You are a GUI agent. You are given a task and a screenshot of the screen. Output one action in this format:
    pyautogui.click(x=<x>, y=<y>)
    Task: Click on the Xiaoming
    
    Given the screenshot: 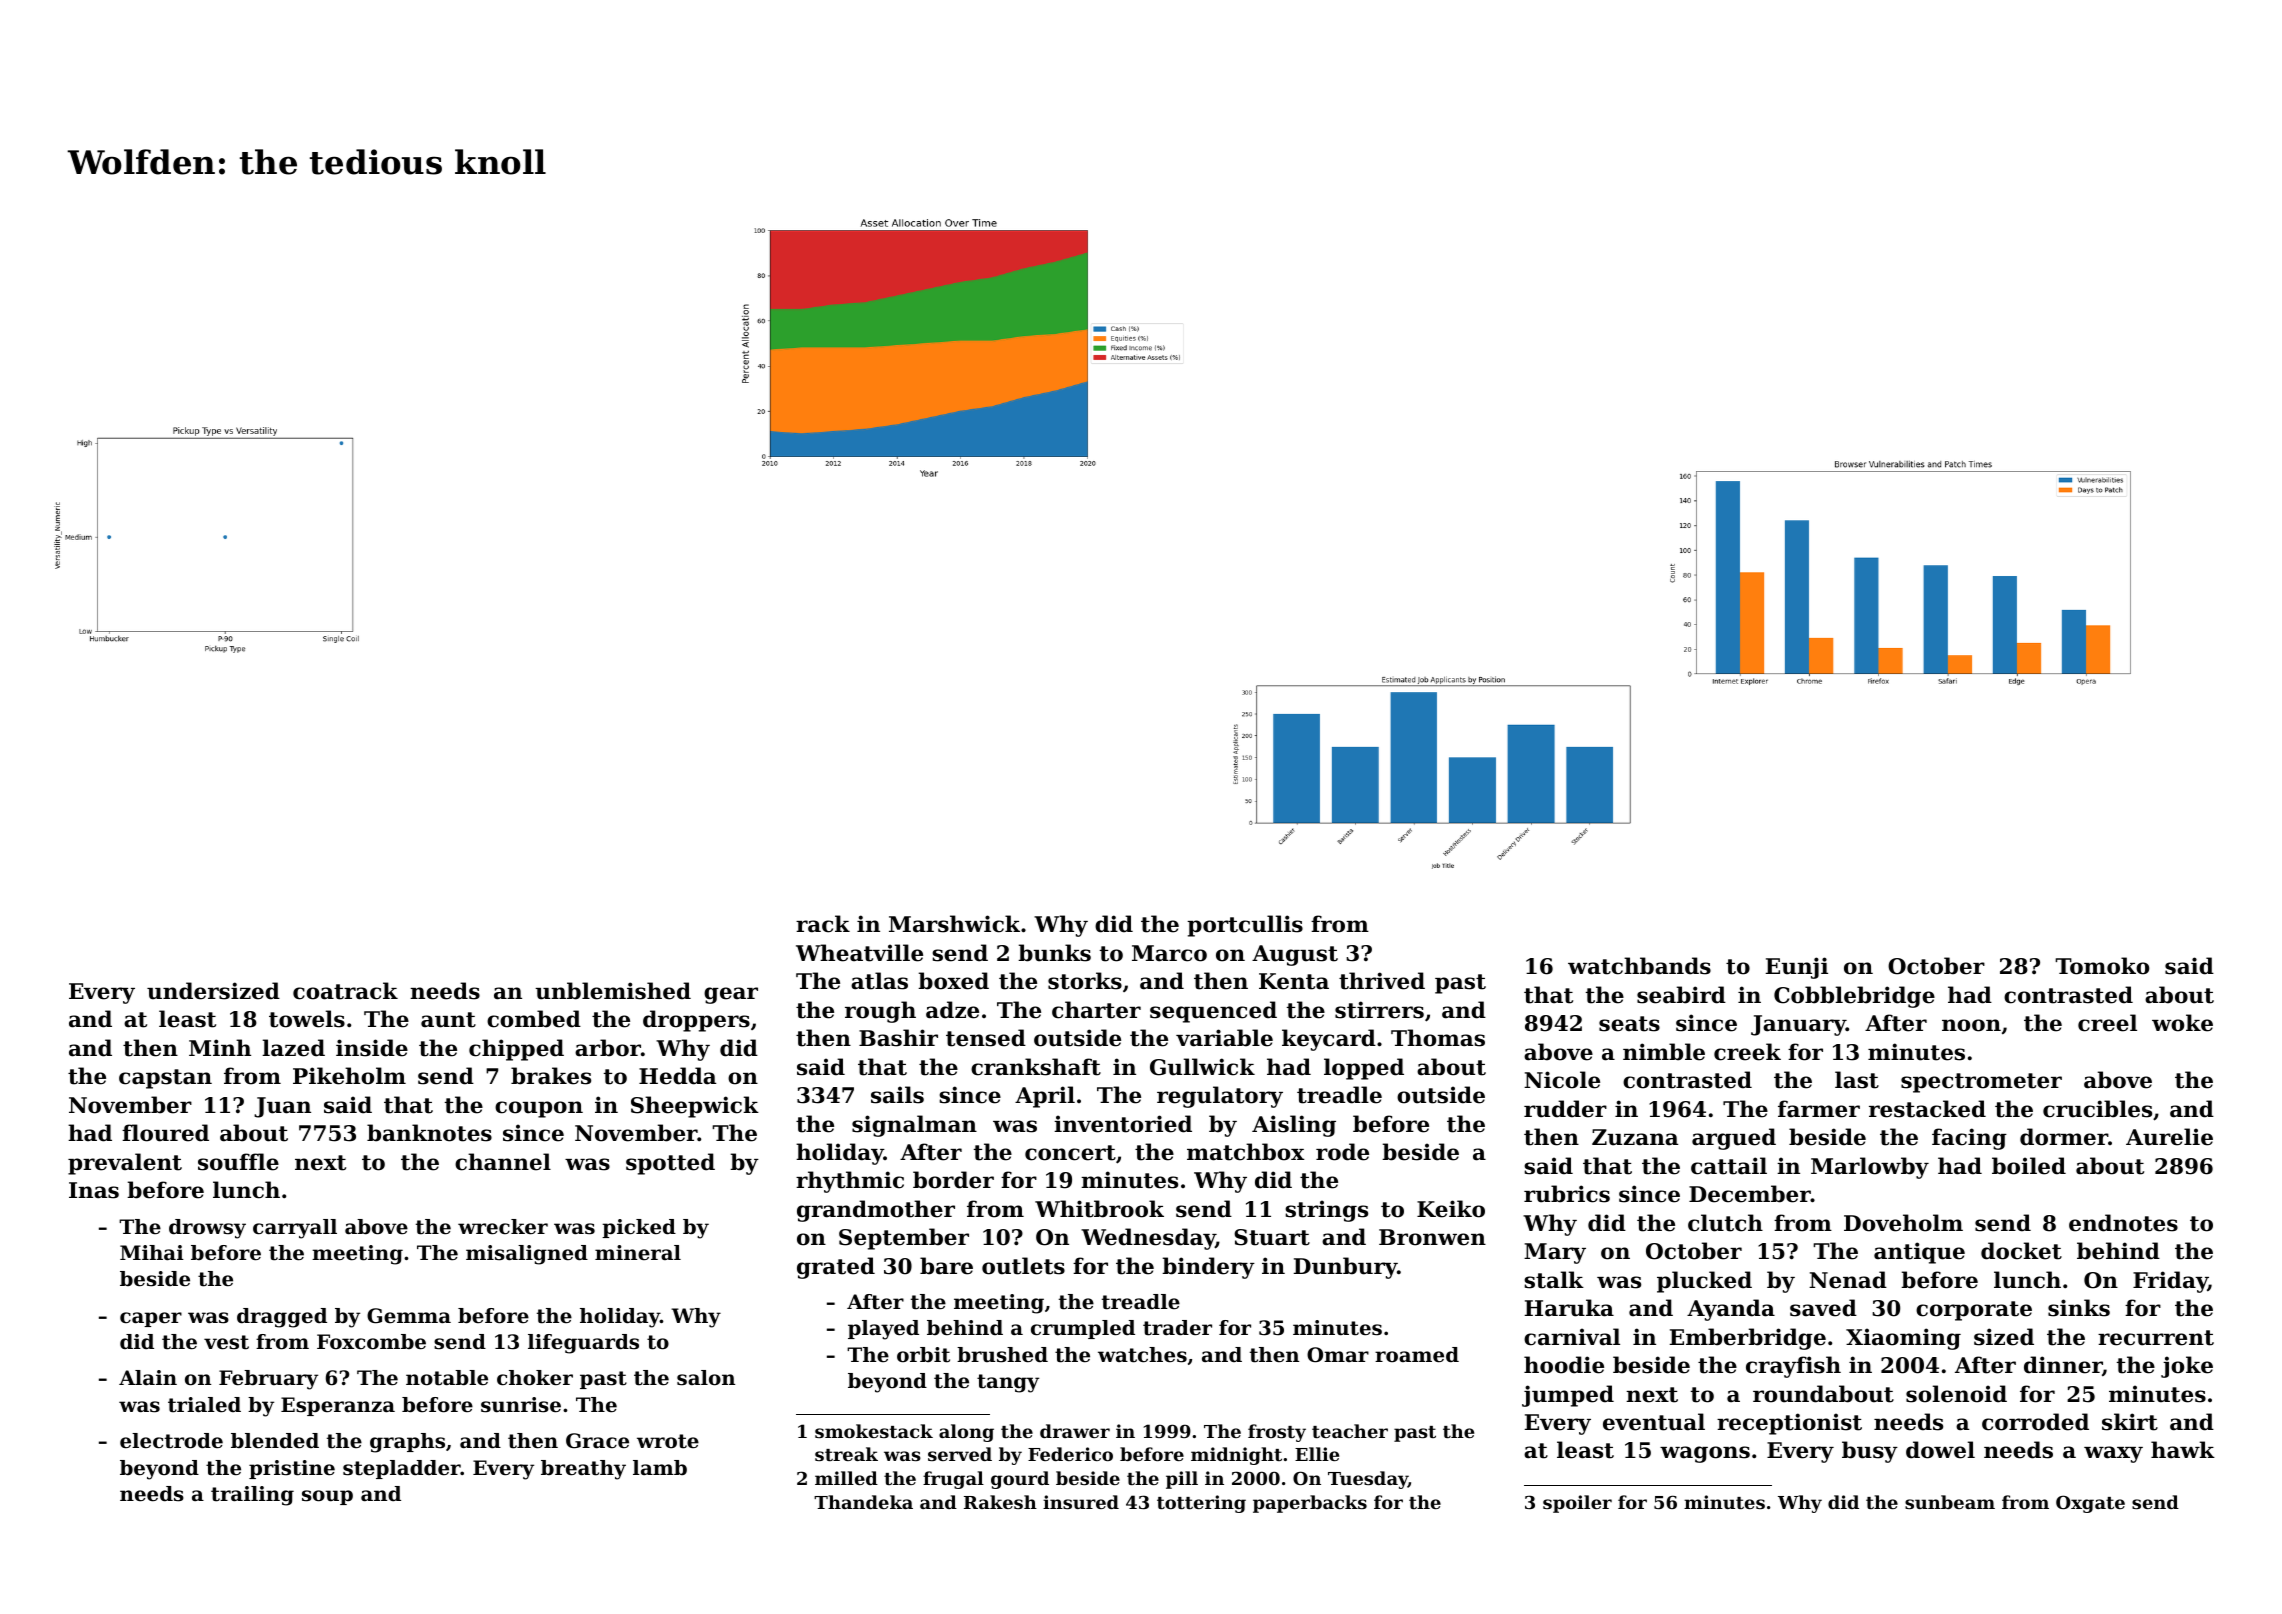 What is the action you would take?
    pyautogui.click(x=1903, y=1339)
